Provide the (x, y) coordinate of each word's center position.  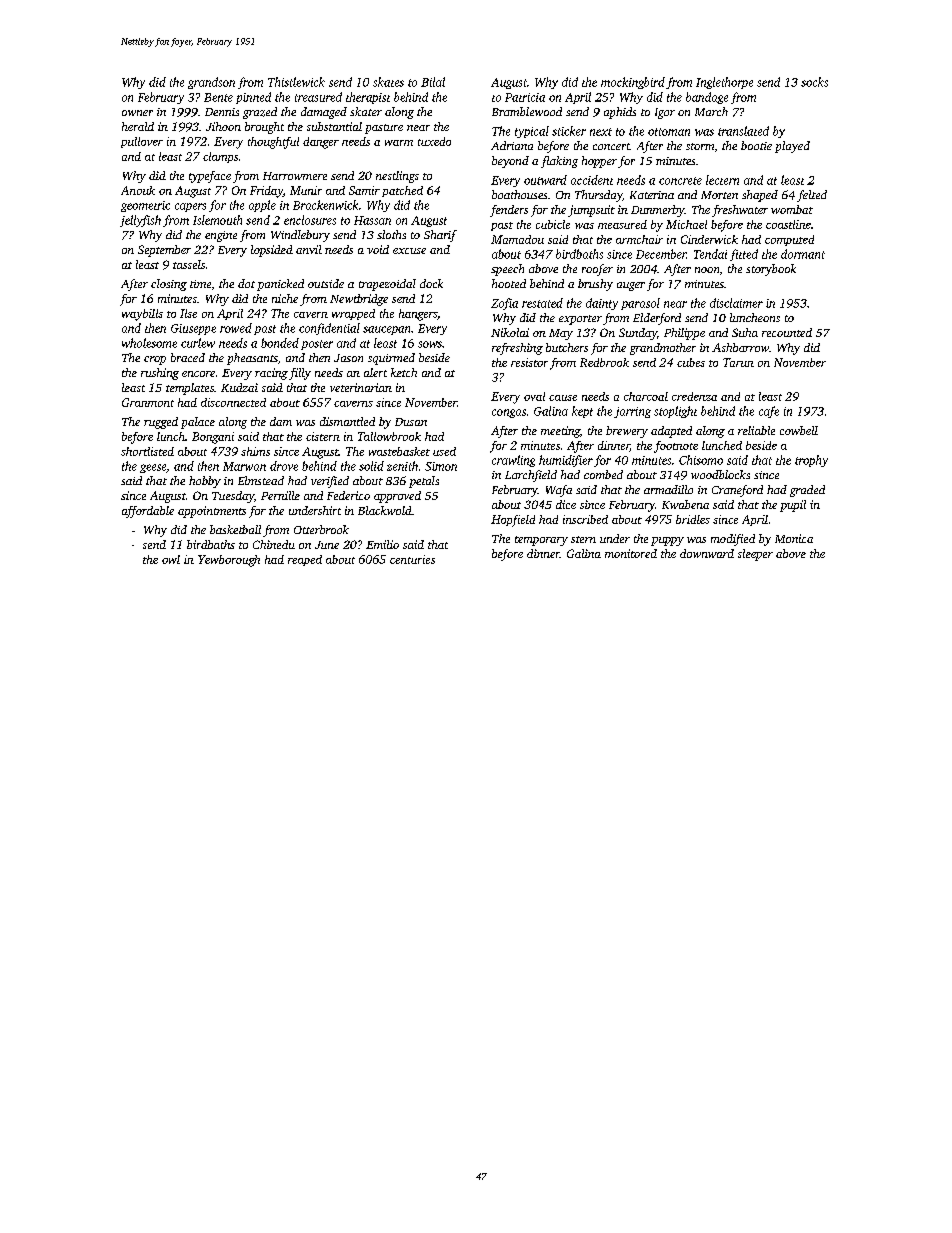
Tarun (738, 362)
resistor (529, 362)
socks (814, 82)
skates (388, 82)
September (164, 251)
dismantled (347, 421)
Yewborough (229, 561)
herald (138, 126)
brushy (595, 285)
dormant (803, 254)
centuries (412, 559)
